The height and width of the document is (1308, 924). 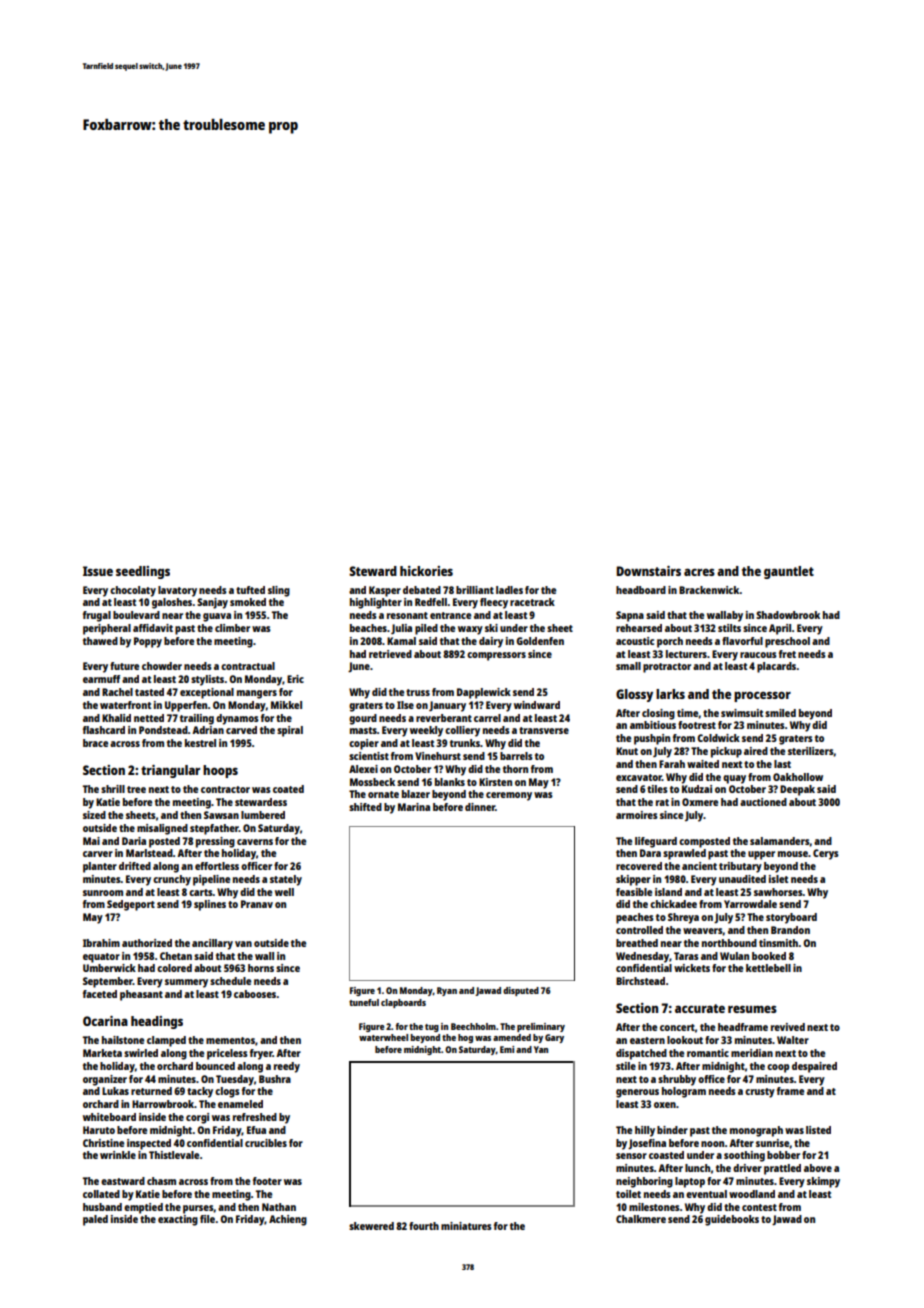 I want to click on sling, so click(x=279, y=591).
